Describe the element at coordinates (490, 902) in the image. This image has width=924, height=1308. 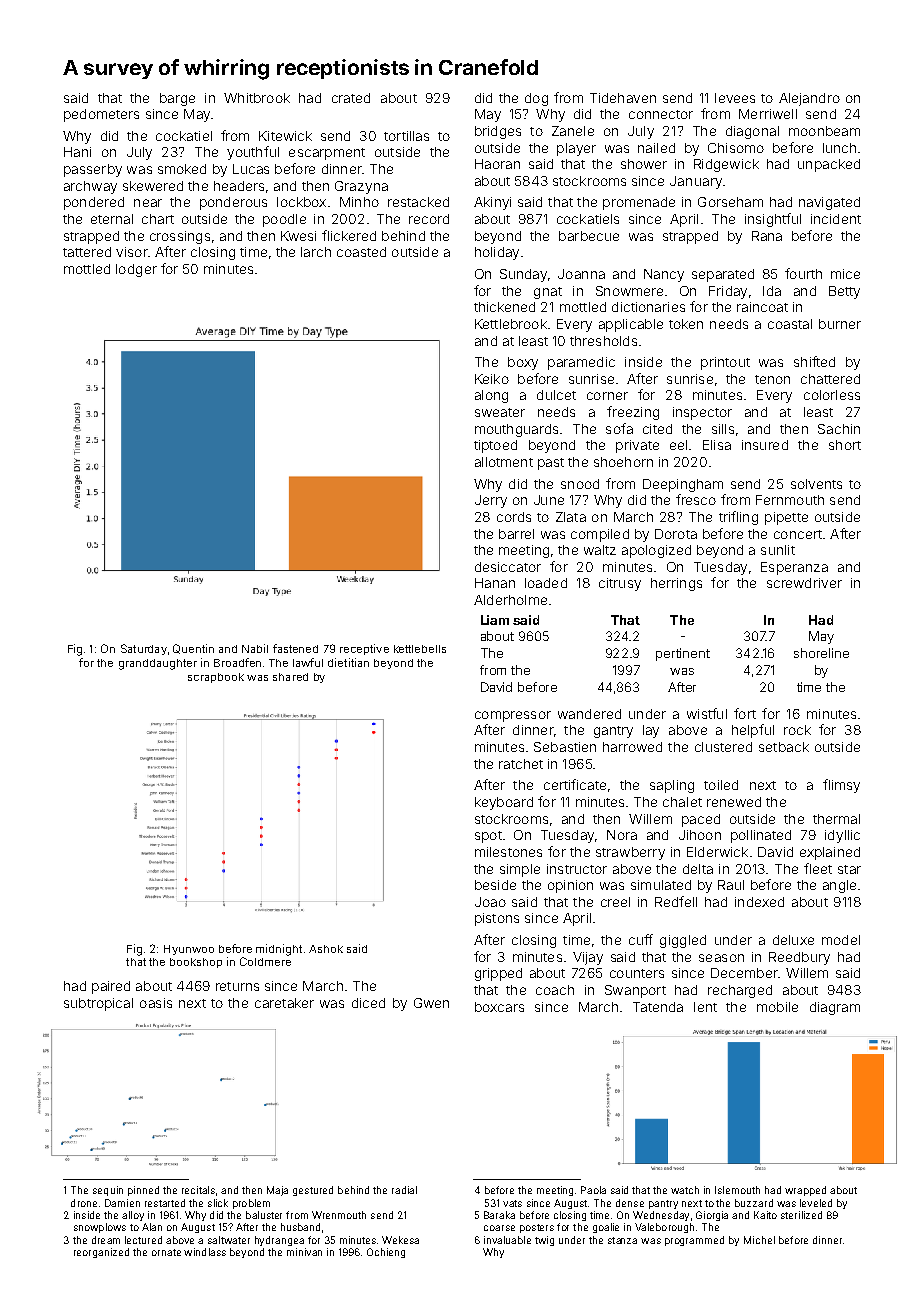
I see `Joao` at that location.
